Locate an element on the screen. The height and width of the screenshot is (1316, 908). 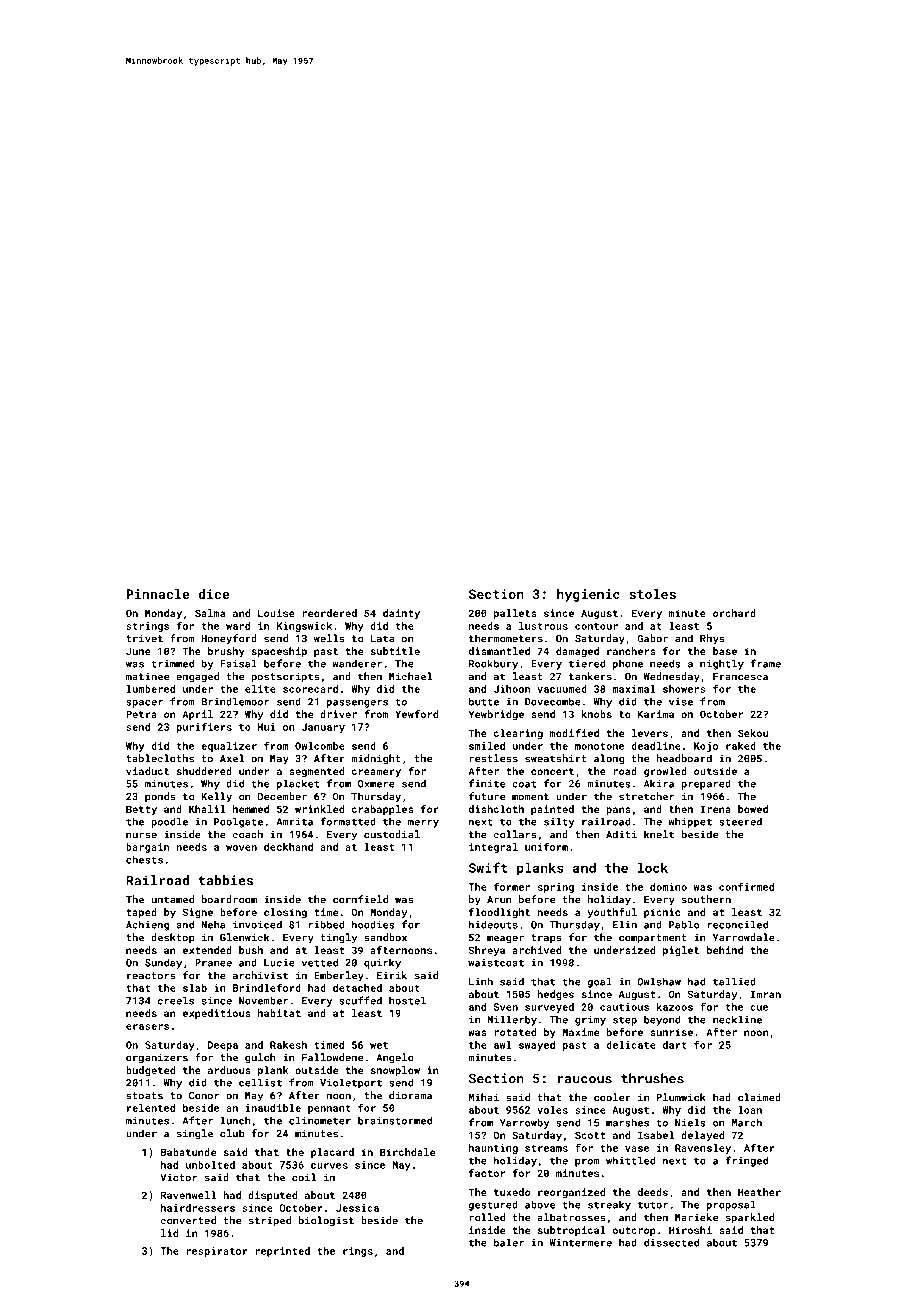
sparkled is located at coordinates (750, 1218).
